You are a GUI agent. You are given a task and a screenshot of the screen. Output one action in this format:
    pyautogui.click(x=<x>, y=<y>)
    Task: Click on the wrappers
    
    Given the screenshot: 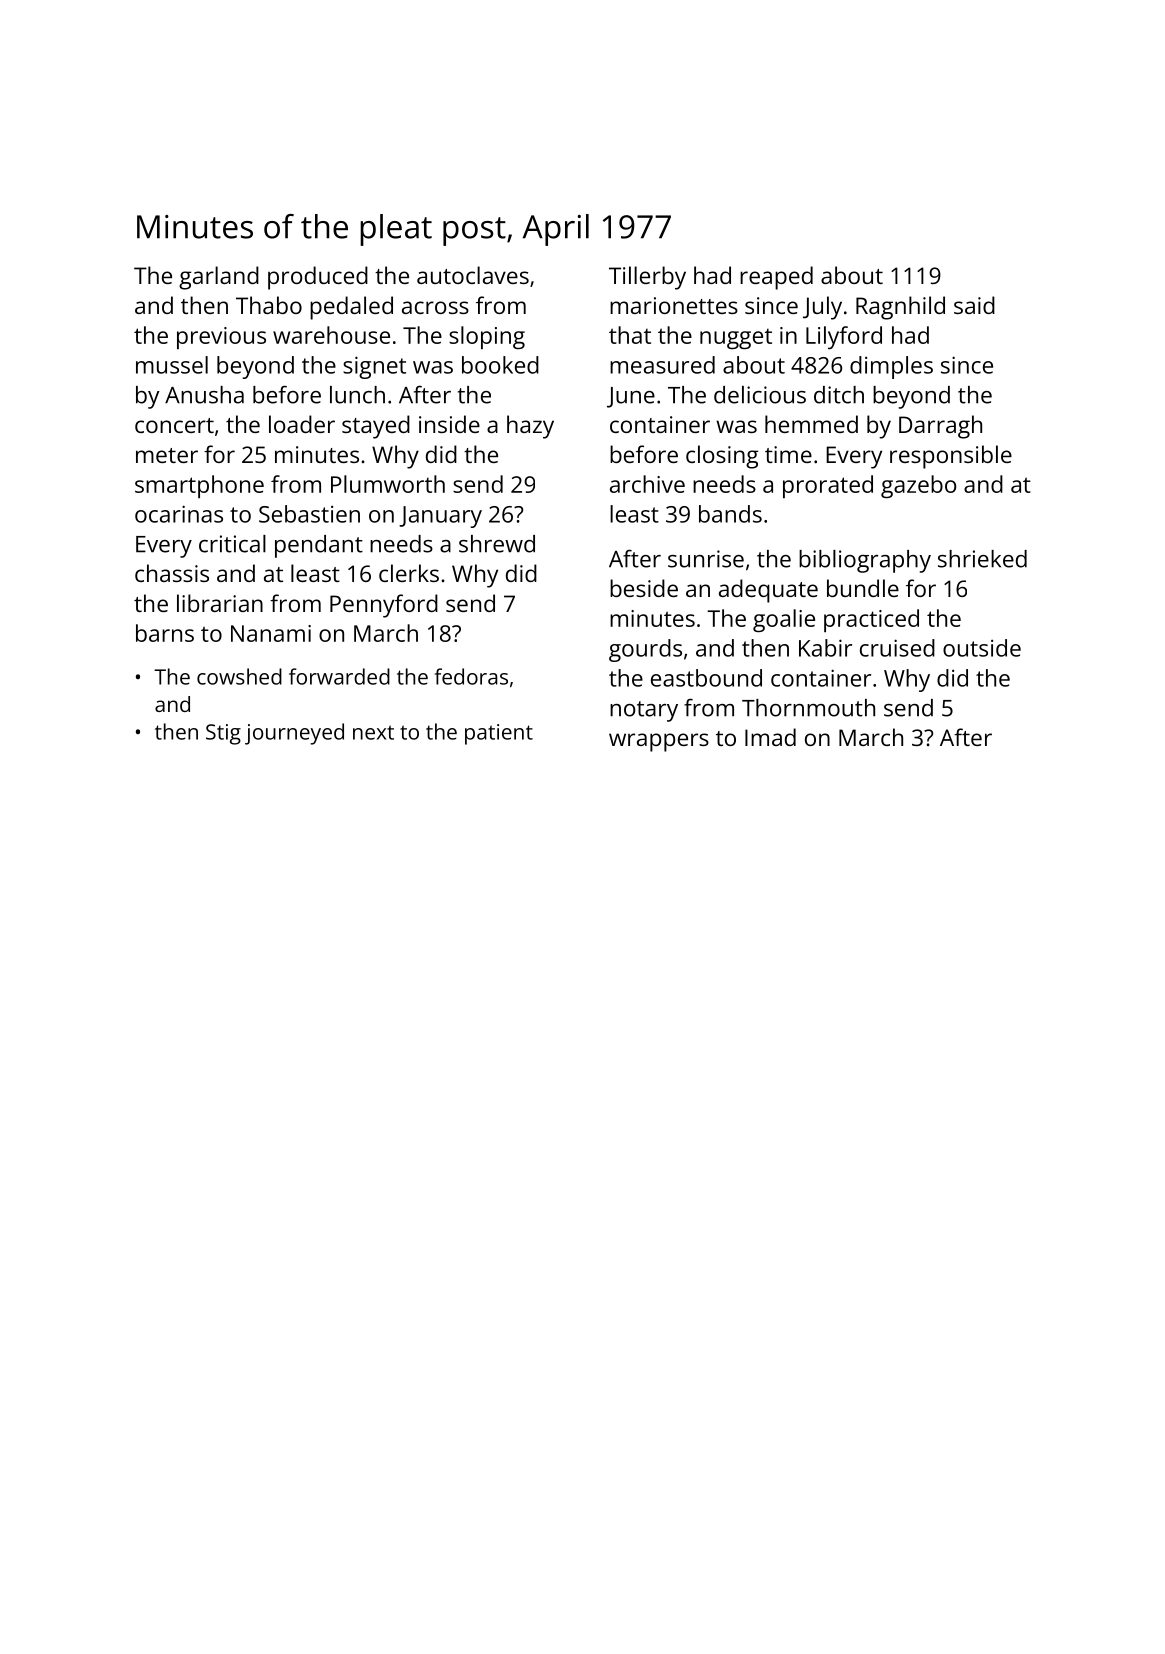 What is the action you would take?
    pyautogui.click(x=659, y=742)
